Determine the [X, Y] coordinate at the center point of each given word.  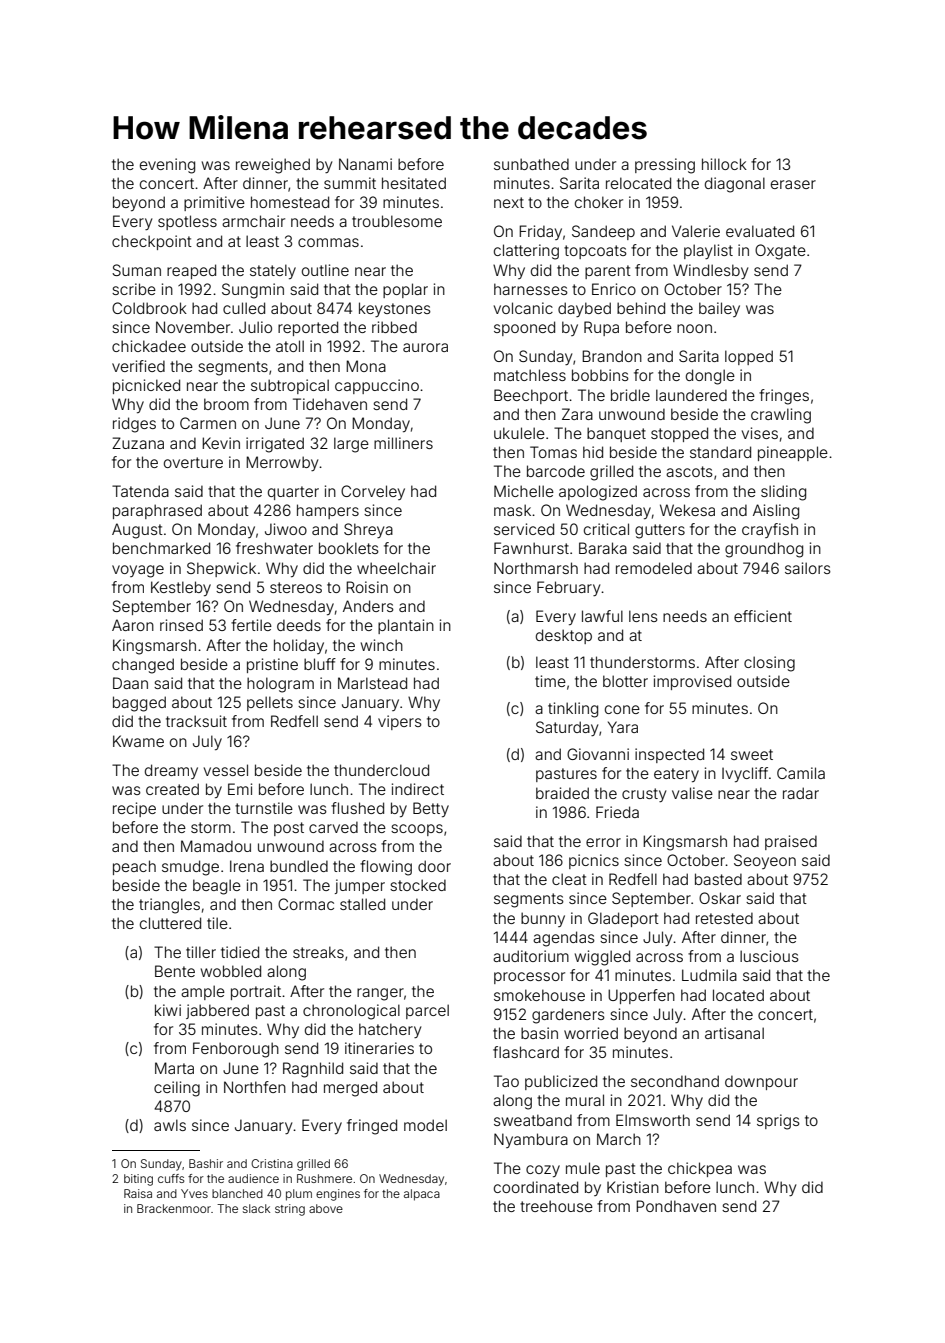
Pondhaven [676, 1206]
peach [134, 867]
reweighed [273, 166]
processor [529, 978]
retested [724, 918]
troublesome [397, 221]
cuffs [171, 1178]
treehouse [556, 1206]
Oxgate [780, 252]
